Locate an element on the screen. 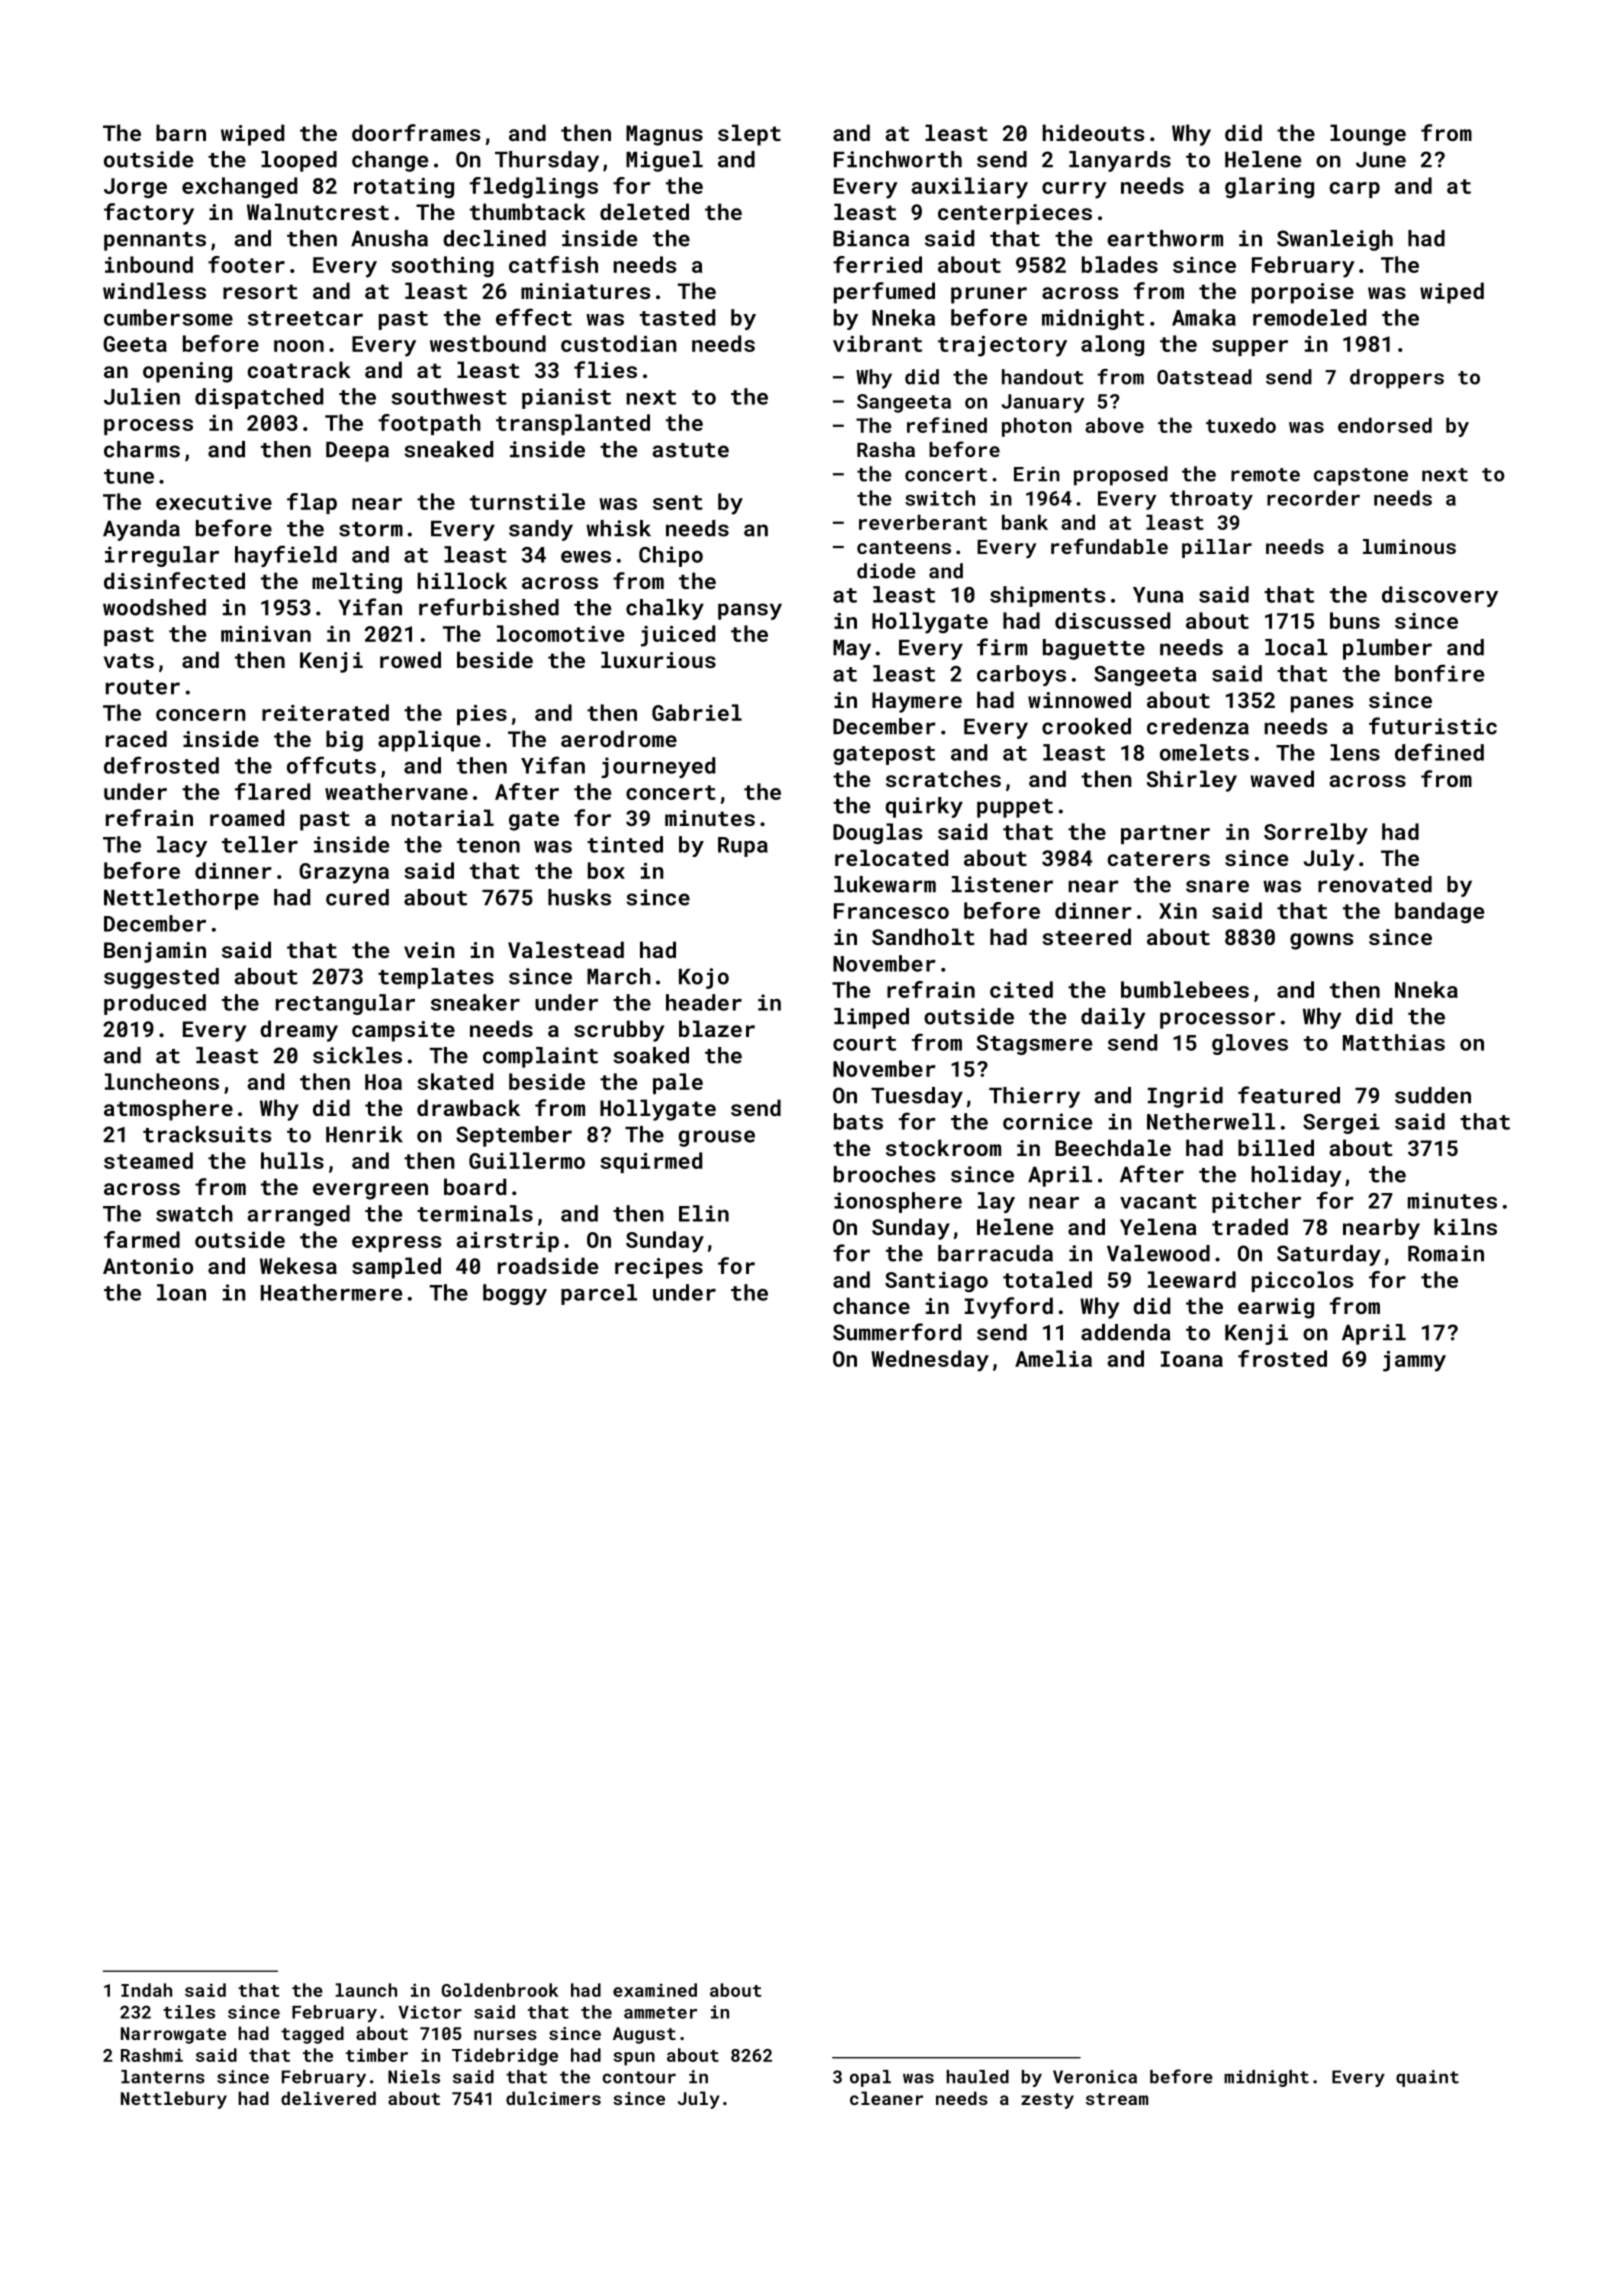  quaint is located at coordinates (1427, 2078).
